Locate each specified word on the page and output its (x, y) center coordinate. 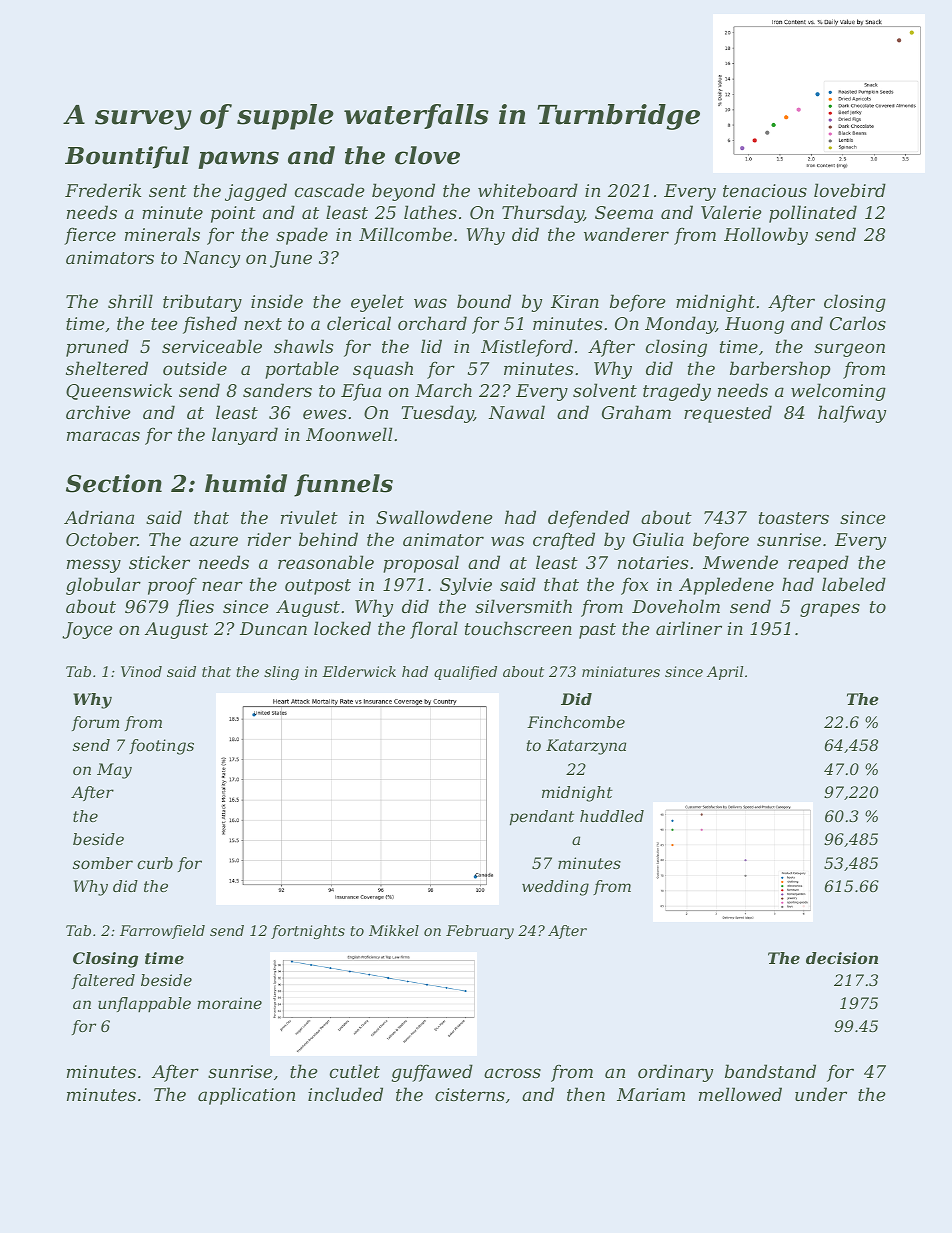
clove (427, 155)
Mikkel (394, 930)
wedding (555, 888)
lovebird (850, 190)
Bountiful (127, 157)
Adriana (99, 517)
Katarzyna (586, 747)
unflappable (144, 1004)
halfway (852, 414)
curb (155, 863)
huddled (612, 816)
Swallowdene (434, 517)
